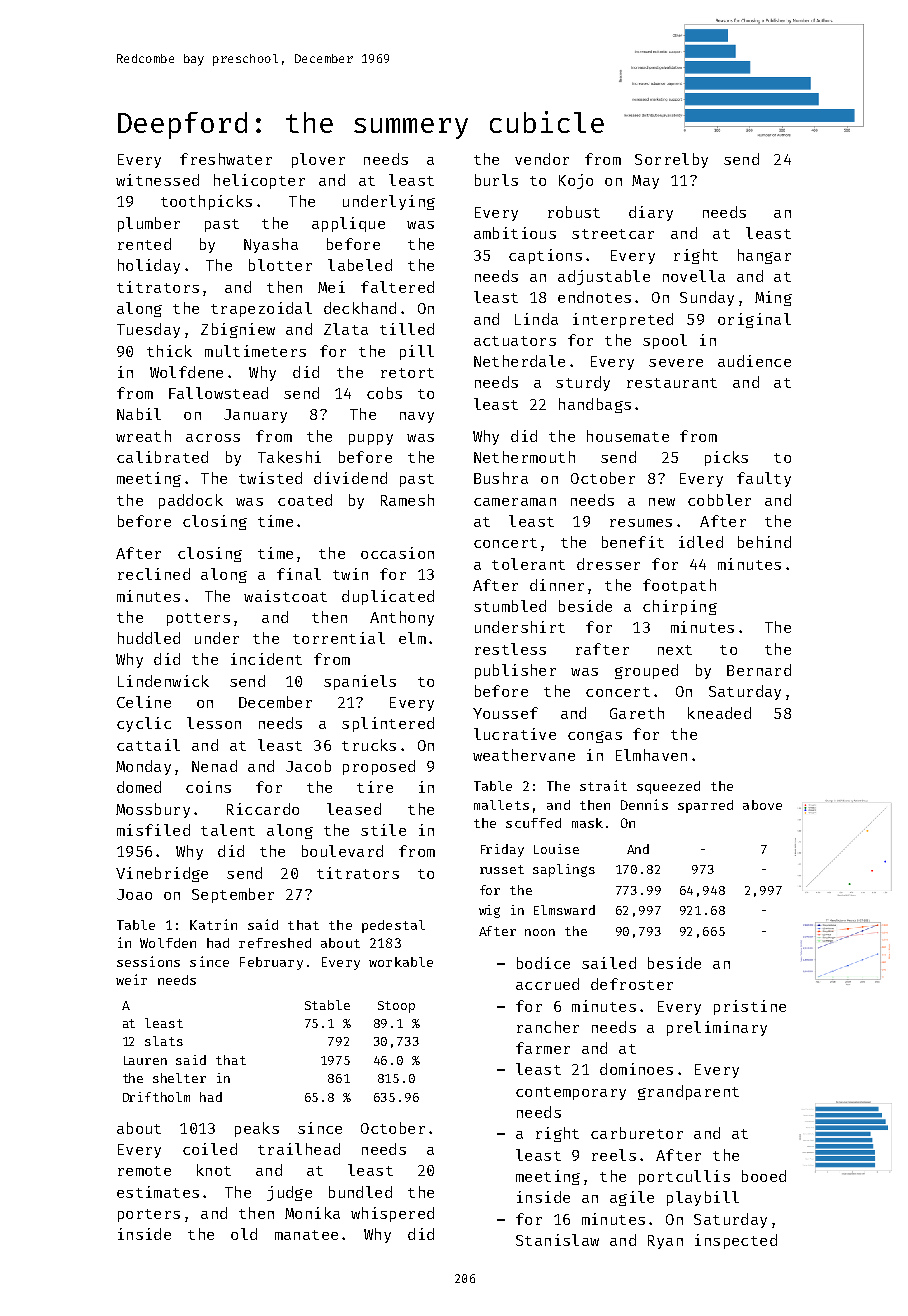 This document has height=1316, width=908. I want to click on occasion, so click(397, 553).
